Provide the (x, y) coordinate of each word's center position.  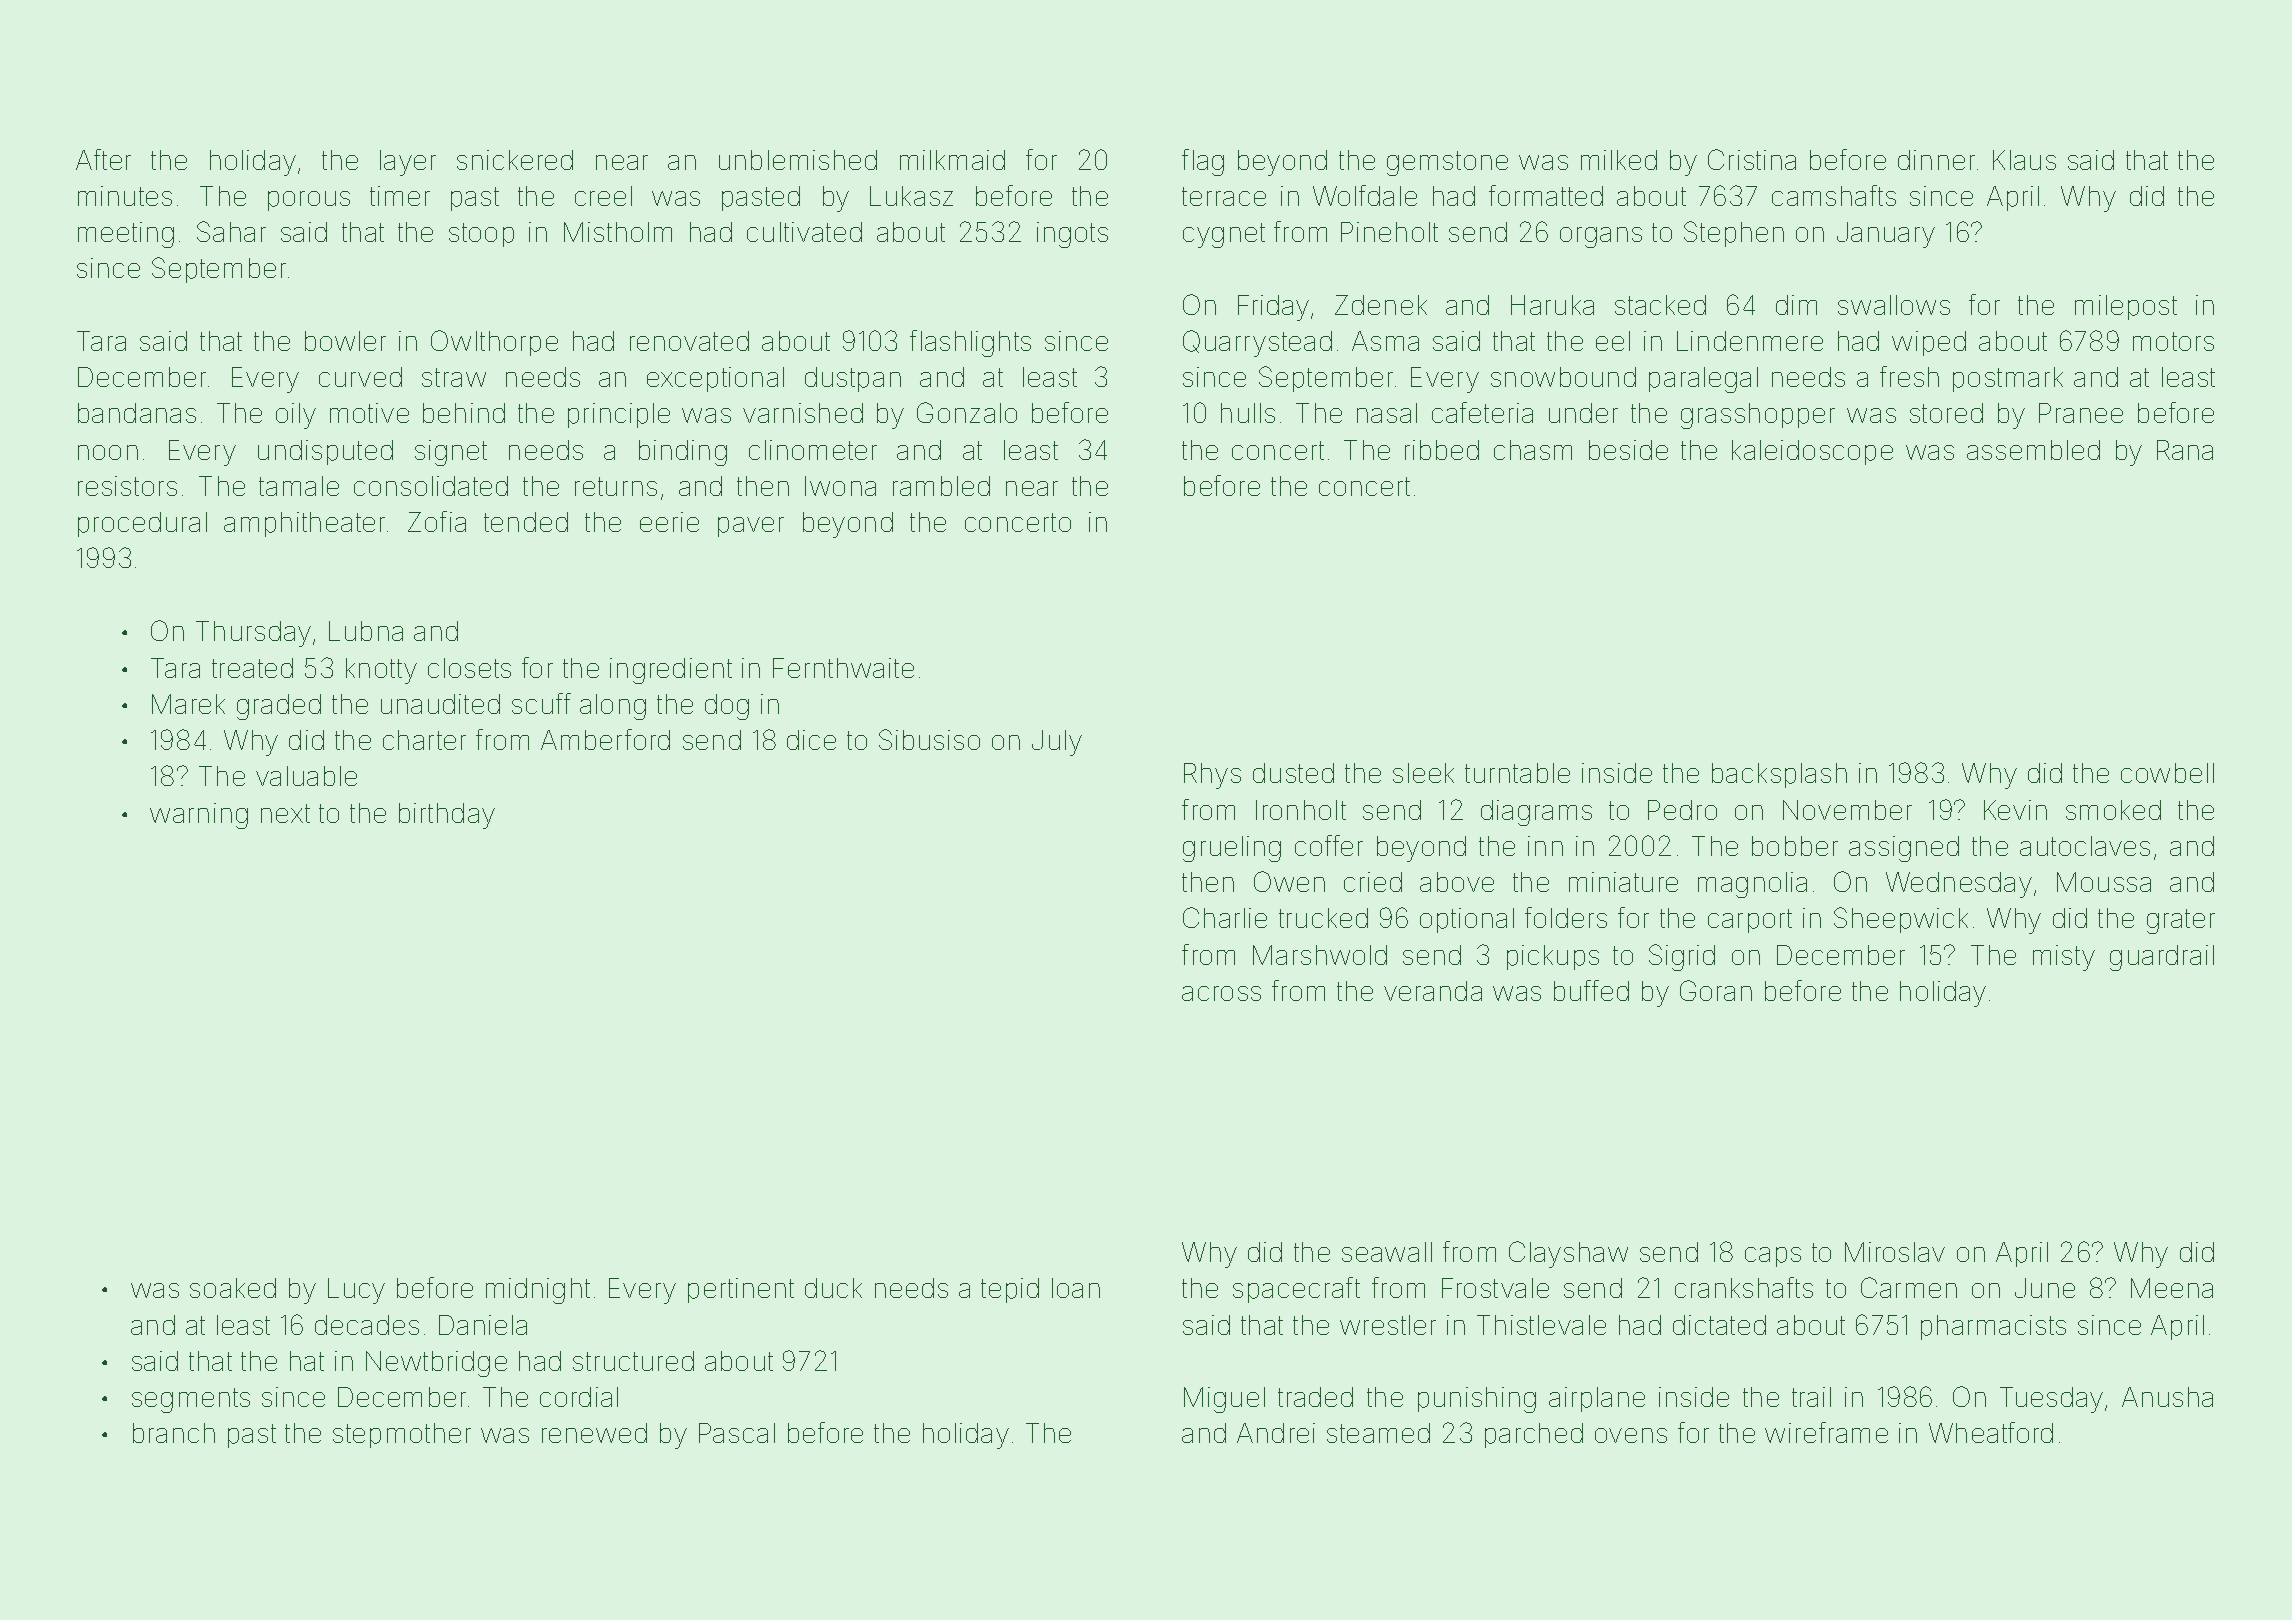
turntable (1517, 773)
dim (1796, 305)
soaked (233, 1288)
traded (1315, 1397)
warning (199, 816)
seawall (1387, 1252)
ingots (1072, 235)
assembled (2033, 450)
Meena (2172, 1288)
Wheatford (1991, 1432)
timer (400, 196)
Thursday (253, 634)
